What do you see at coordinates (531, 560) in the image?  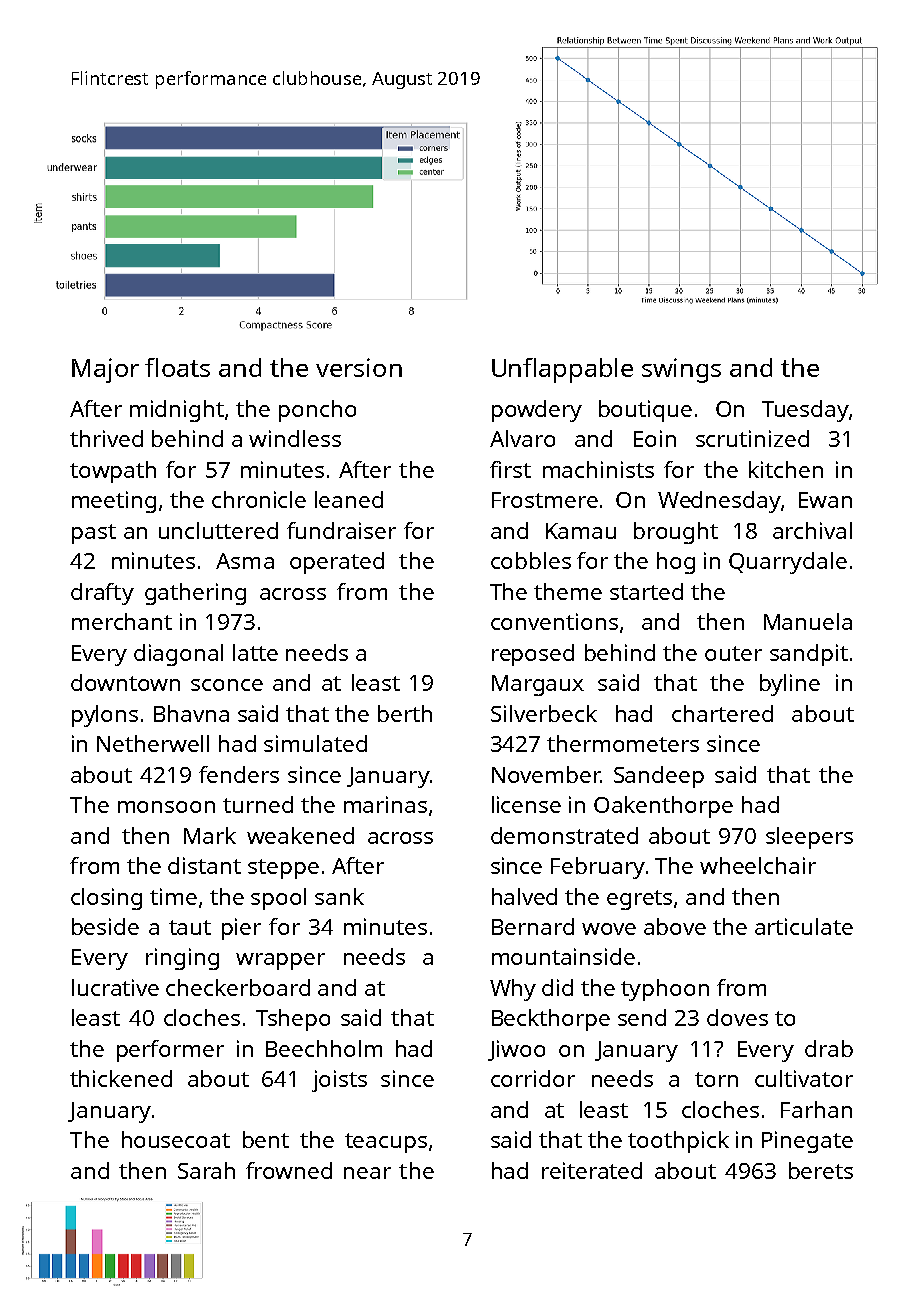 I see `cobbles` at bounding box center [531, 560].
